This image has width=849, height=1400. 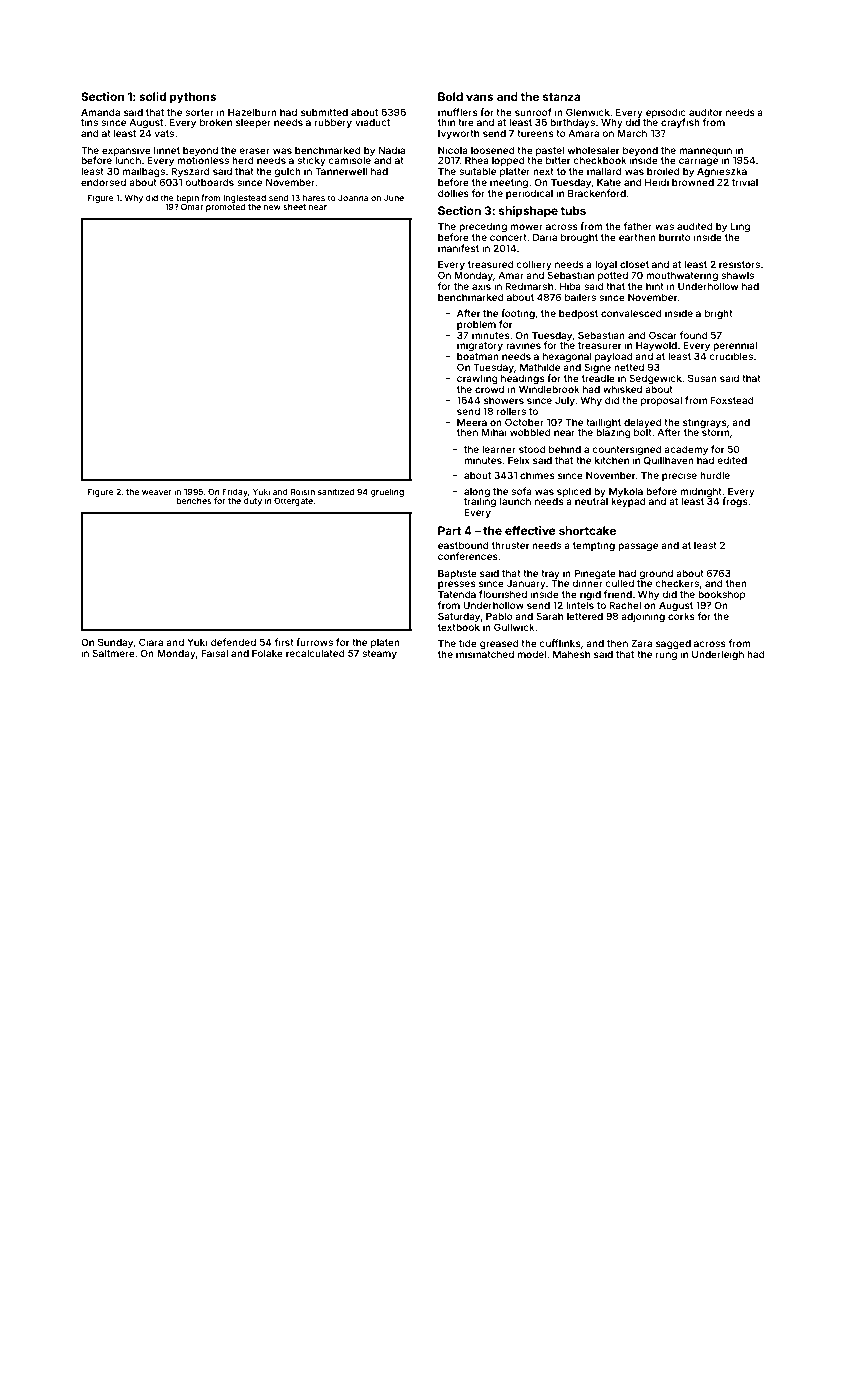 I want to click on defended, so click(x=233, y=642).
